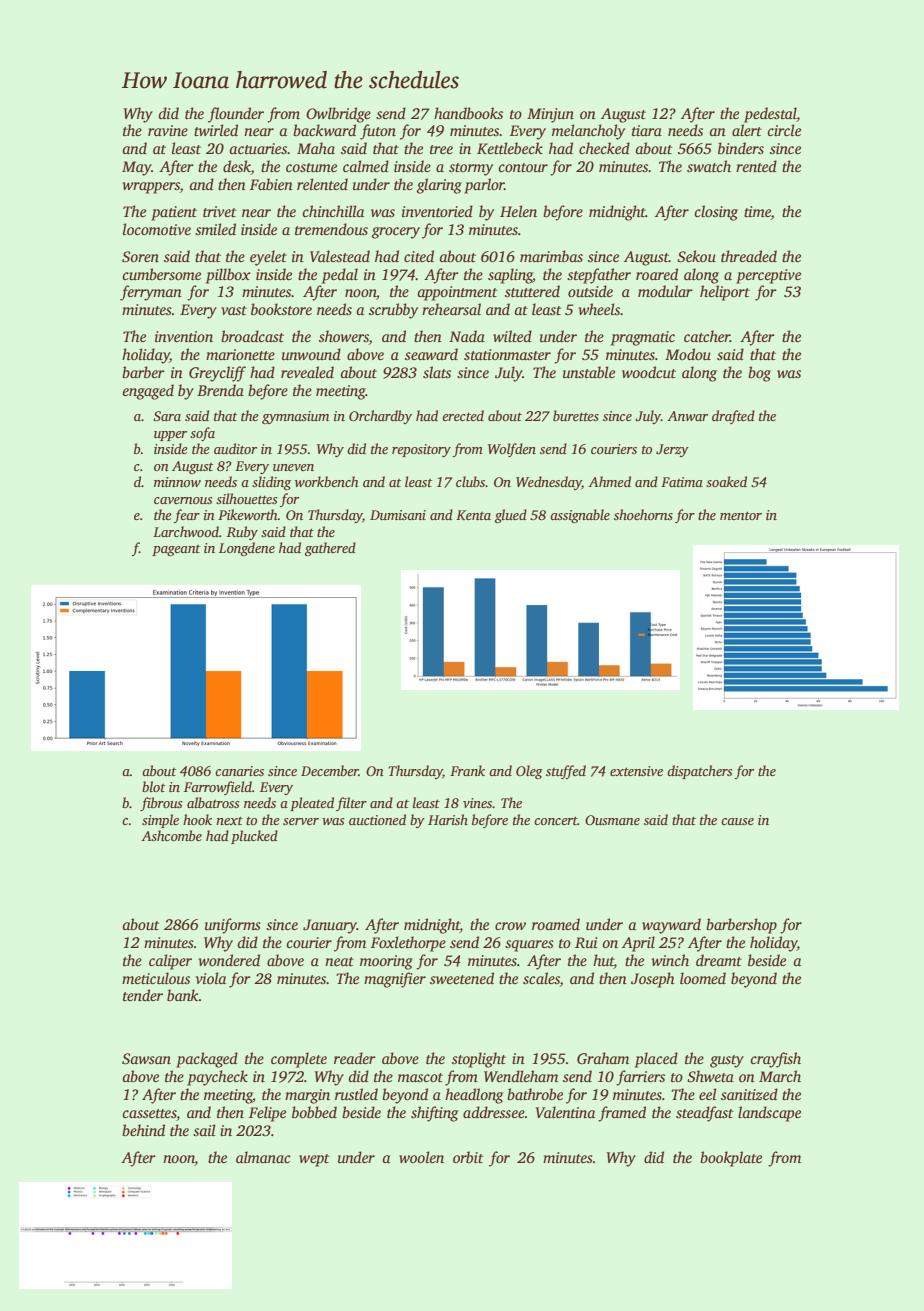 This screenshot has width=924, height=1311. I want to click on mentor, so click(741, 515).
